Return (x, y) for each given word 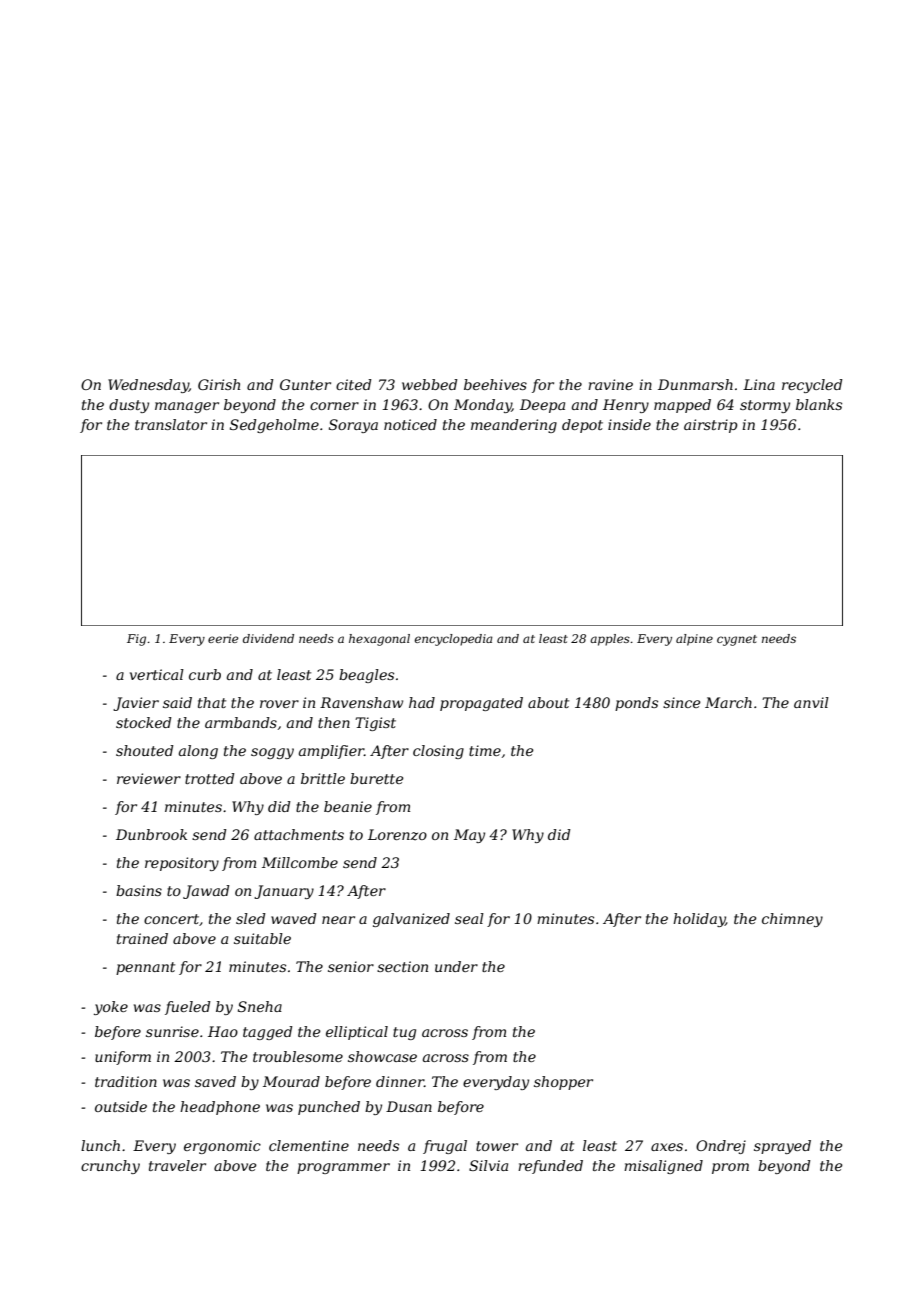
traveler (177, 1165)
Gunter (305, 384)
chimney (792, 920)
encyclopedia (454, 640)
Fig (136, 640)
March (728, 702)
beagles (366, 676)
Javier (136, 704)
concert (171, 919)
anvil (811, 702)
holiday (699, 920)
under (456, 966)
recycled (812, 386)
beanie (348, 806)
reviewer (149, 778)
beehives (495, 384)
